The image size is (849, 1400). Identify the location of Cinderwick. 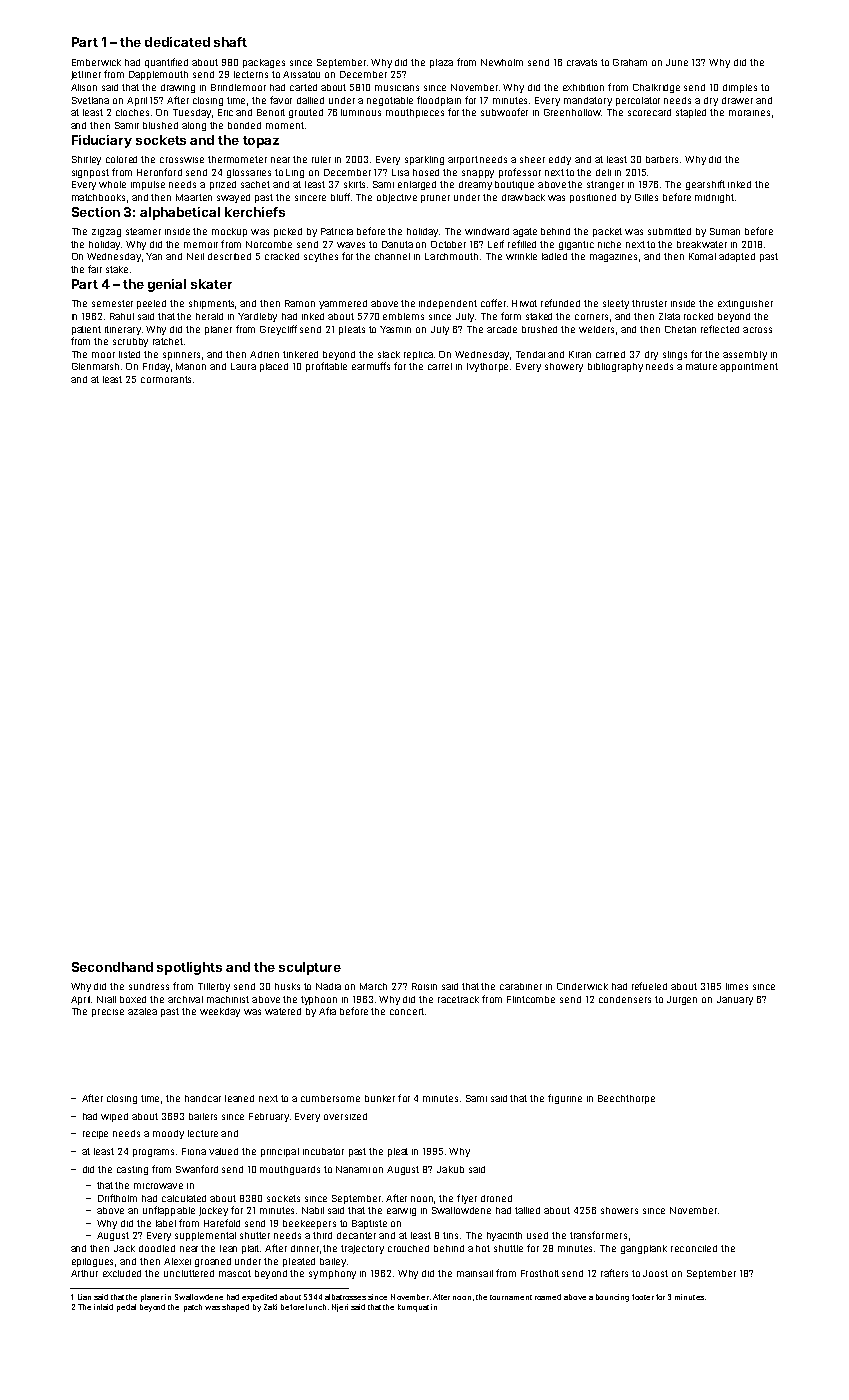
(582, 986).
